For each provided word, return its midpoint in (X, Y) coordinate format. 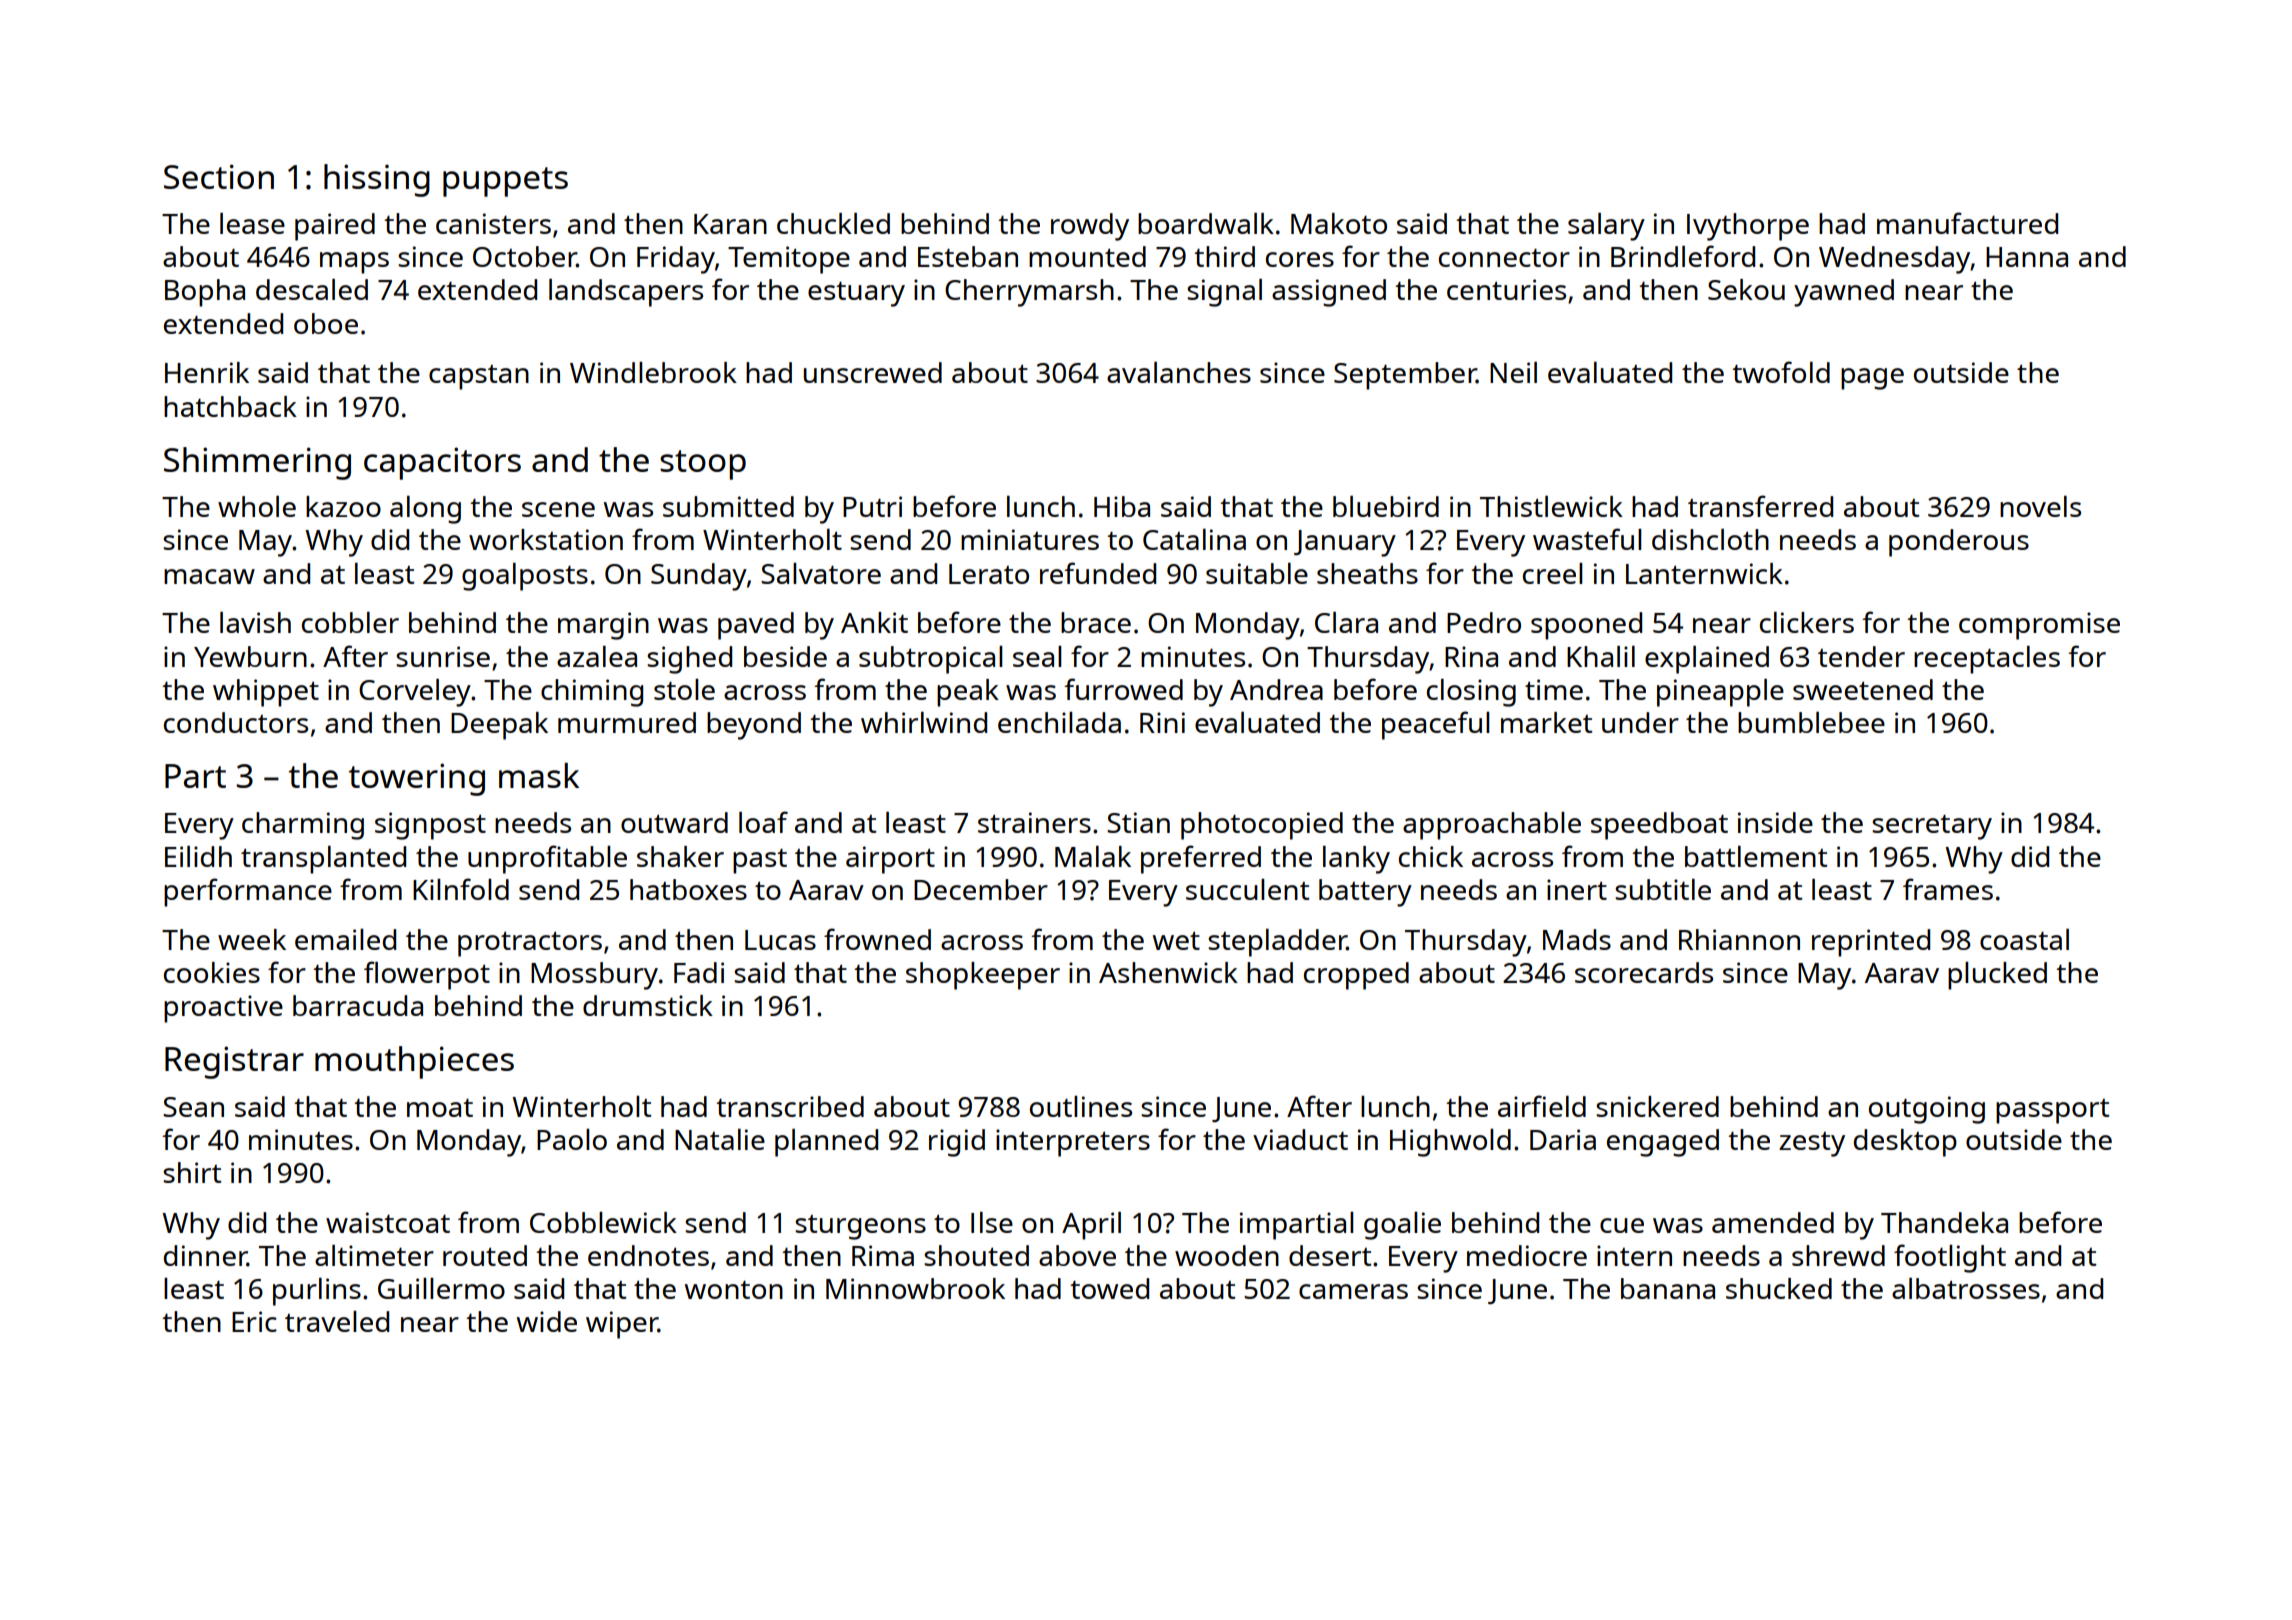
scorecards (1644, 972)
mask (539, 775)
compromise (2039, 626)
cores (1300, 259)
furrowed (1123, 689)
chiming (592, 693)
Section (219, 176)
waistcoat (388, 1222)
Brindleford (1683, 256)
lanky (1356, 860)
